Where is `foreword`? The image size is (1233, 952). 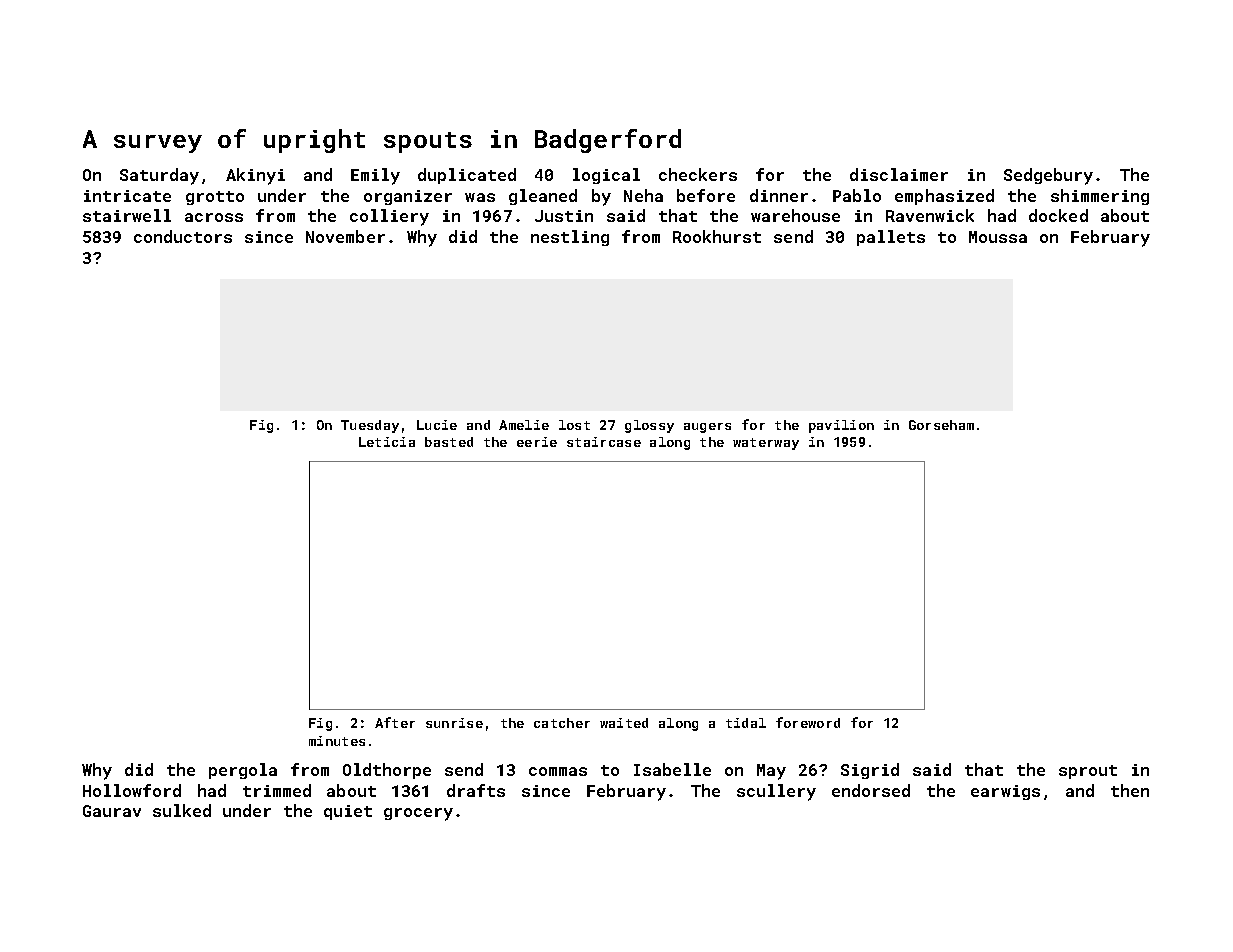 foreword is located at coordinates (808, 722).
